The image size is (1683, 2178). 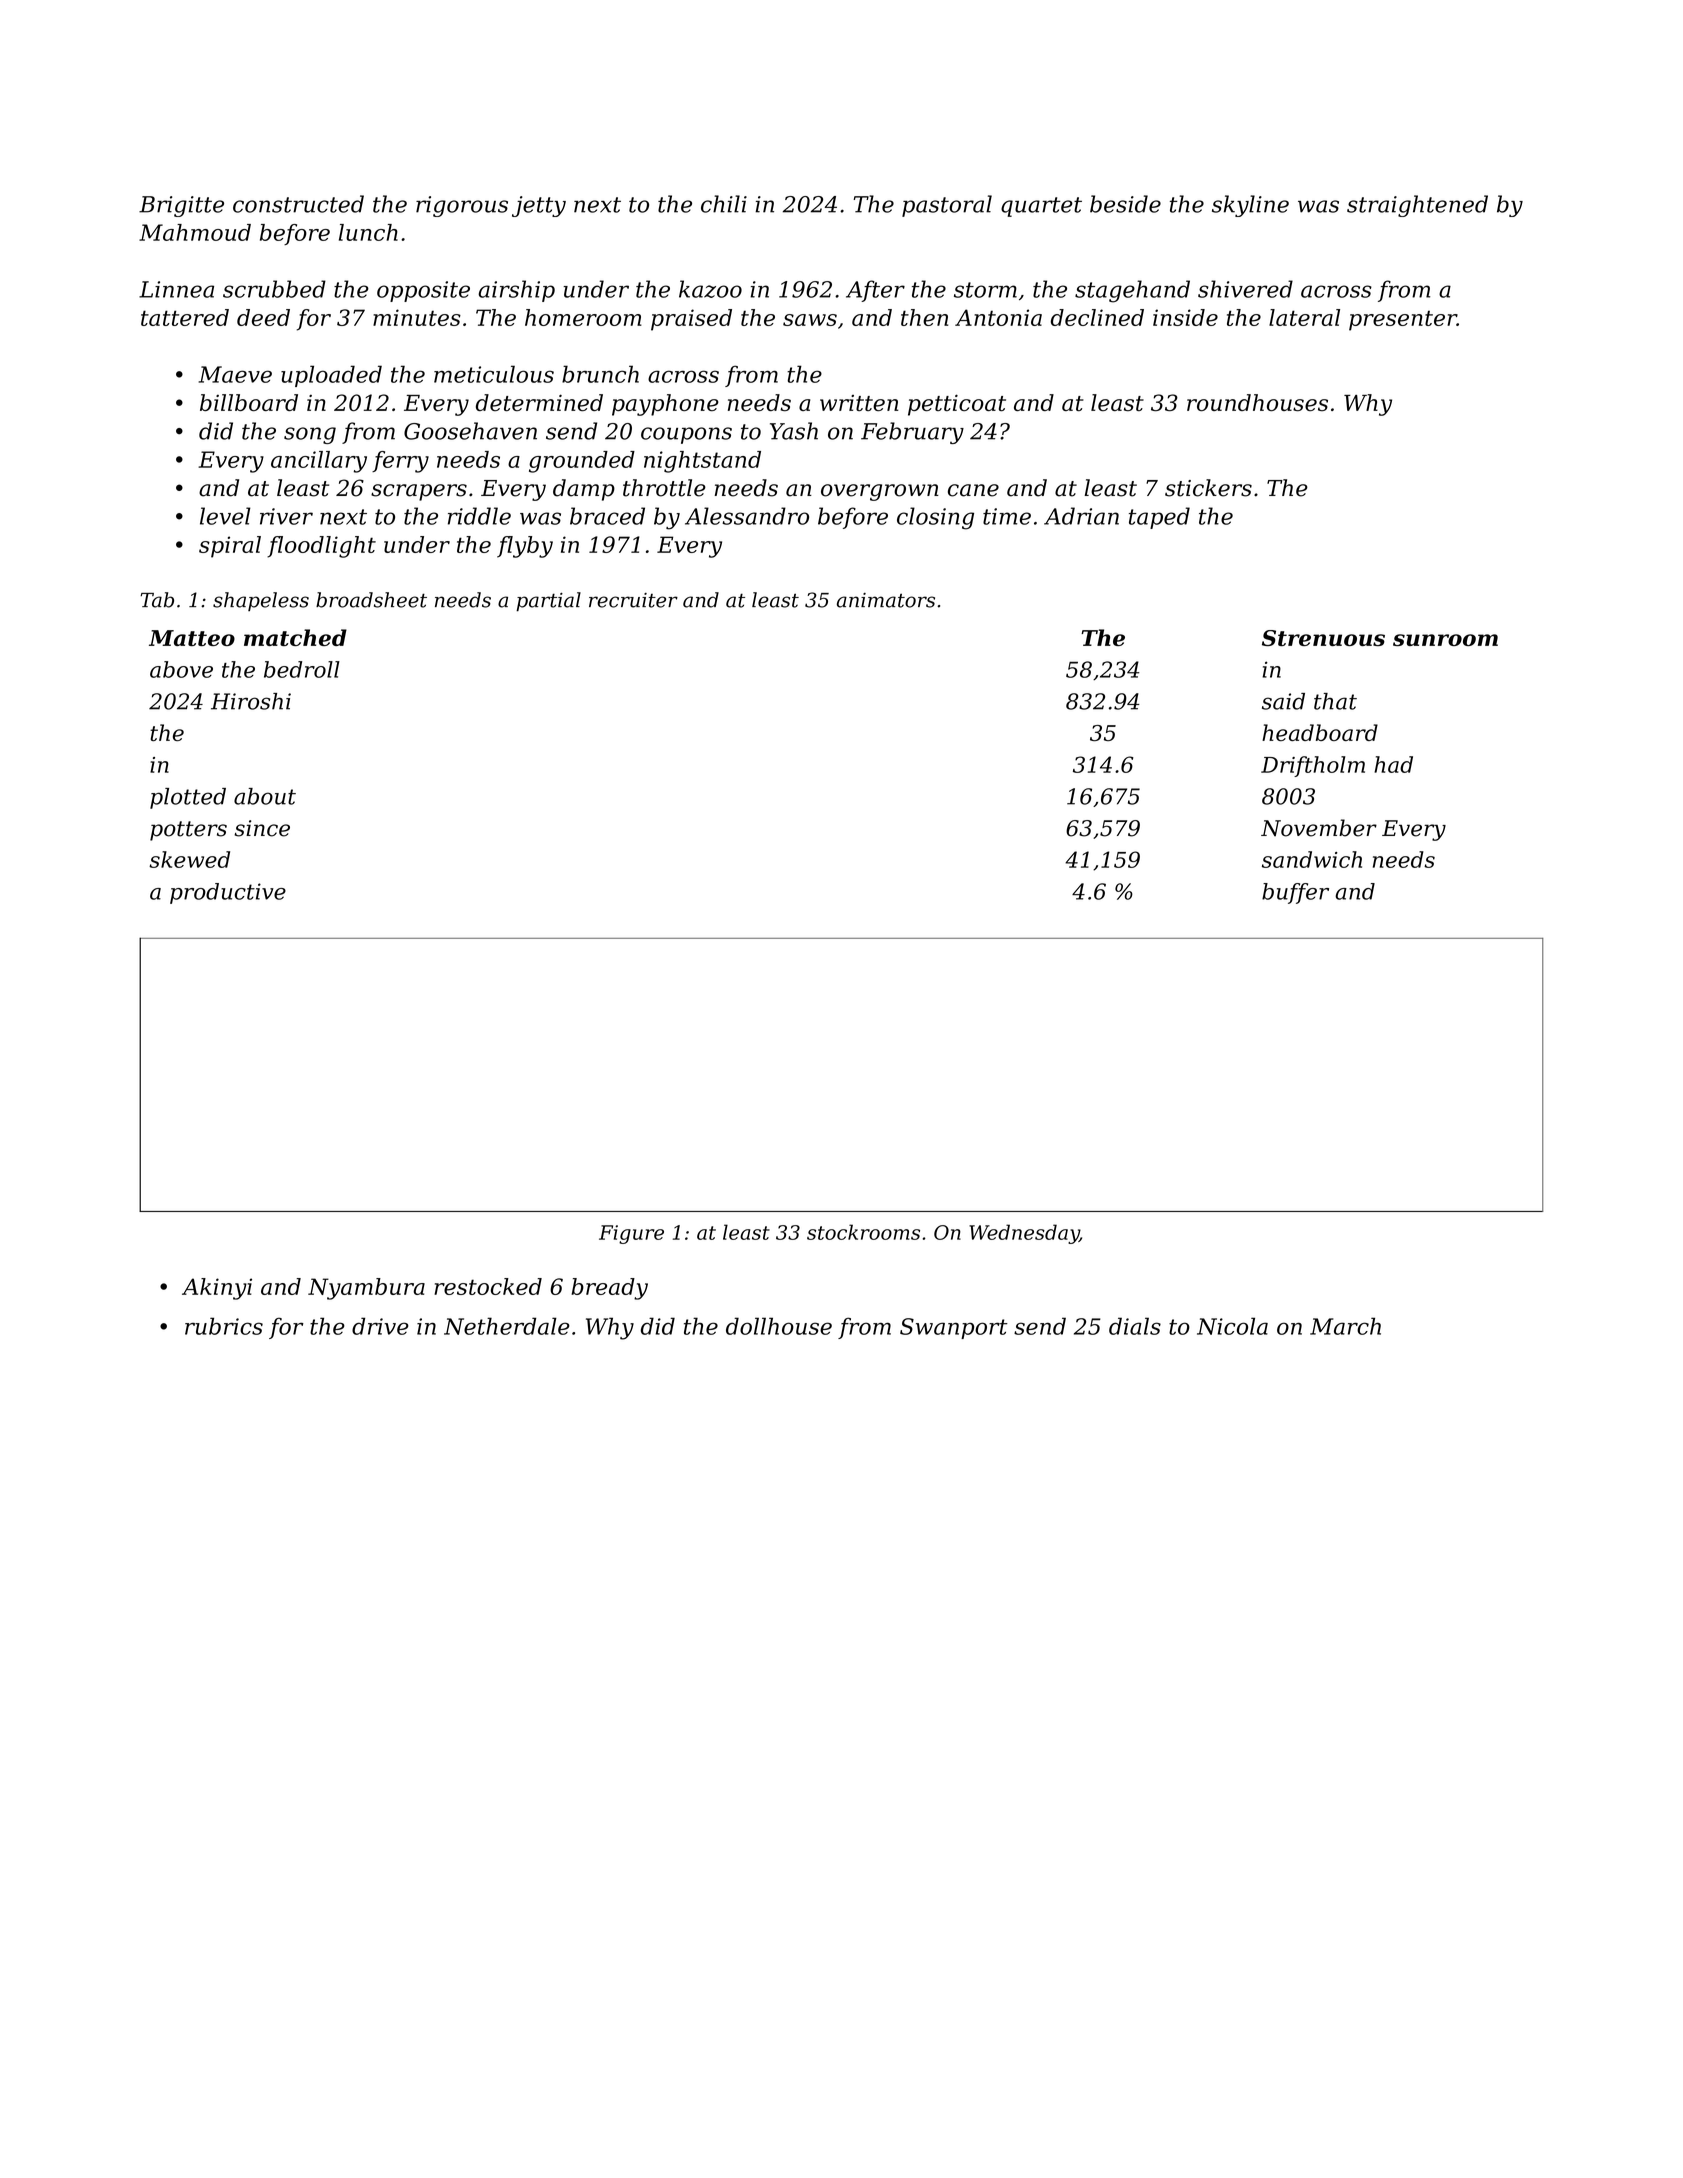 I want to click on rigorous, so click(x=462, y=206).
